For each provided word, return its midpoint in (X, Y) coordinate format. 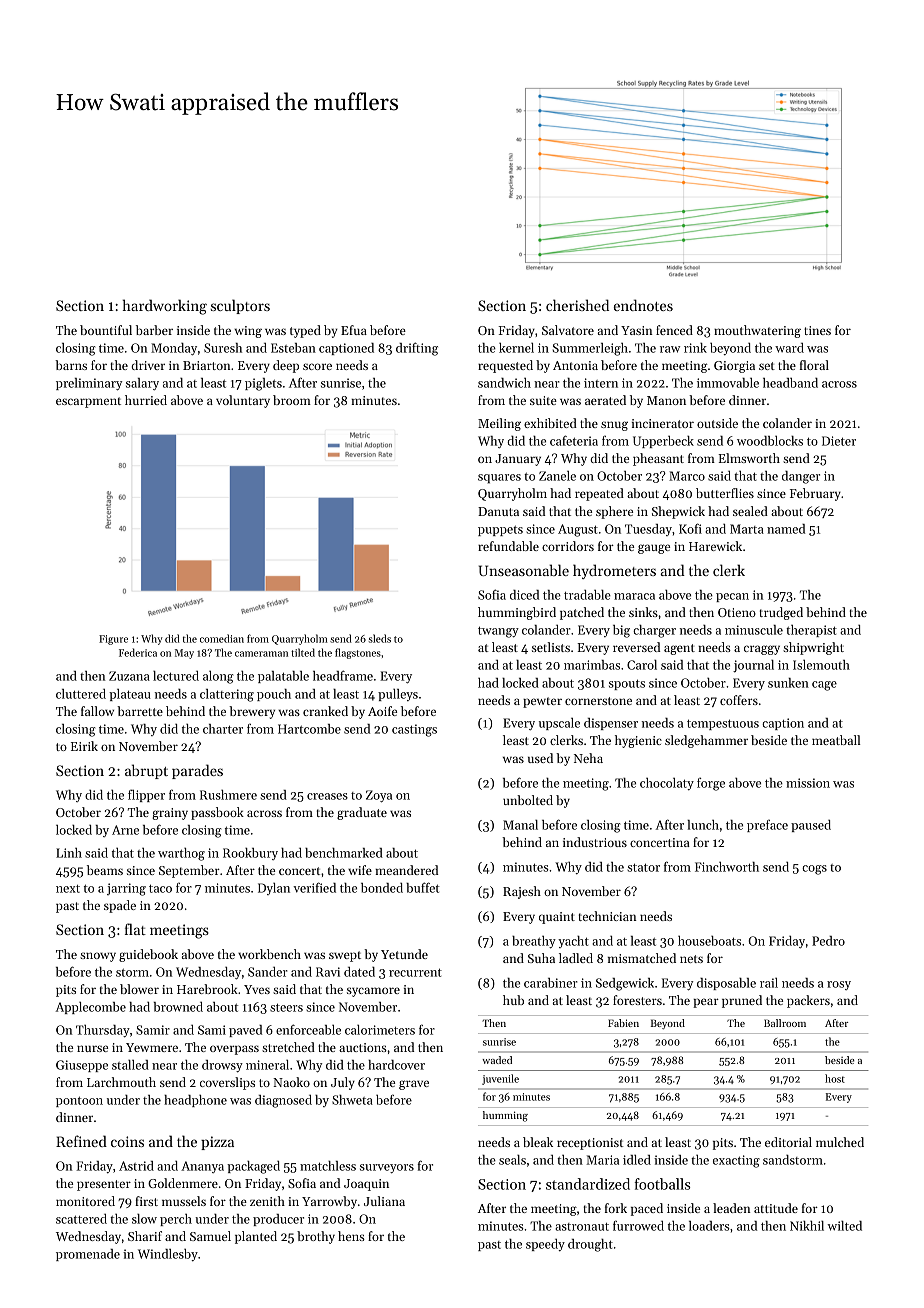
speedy (545, 1245)
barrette (140, 711)
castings (414, 730)
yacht (573, 942)
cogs (814, 870)
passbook (217, 813)
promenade (88, 1255)
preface (767, 826)
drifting (417, 349)
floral (814, 365)
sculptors (240, 306)
